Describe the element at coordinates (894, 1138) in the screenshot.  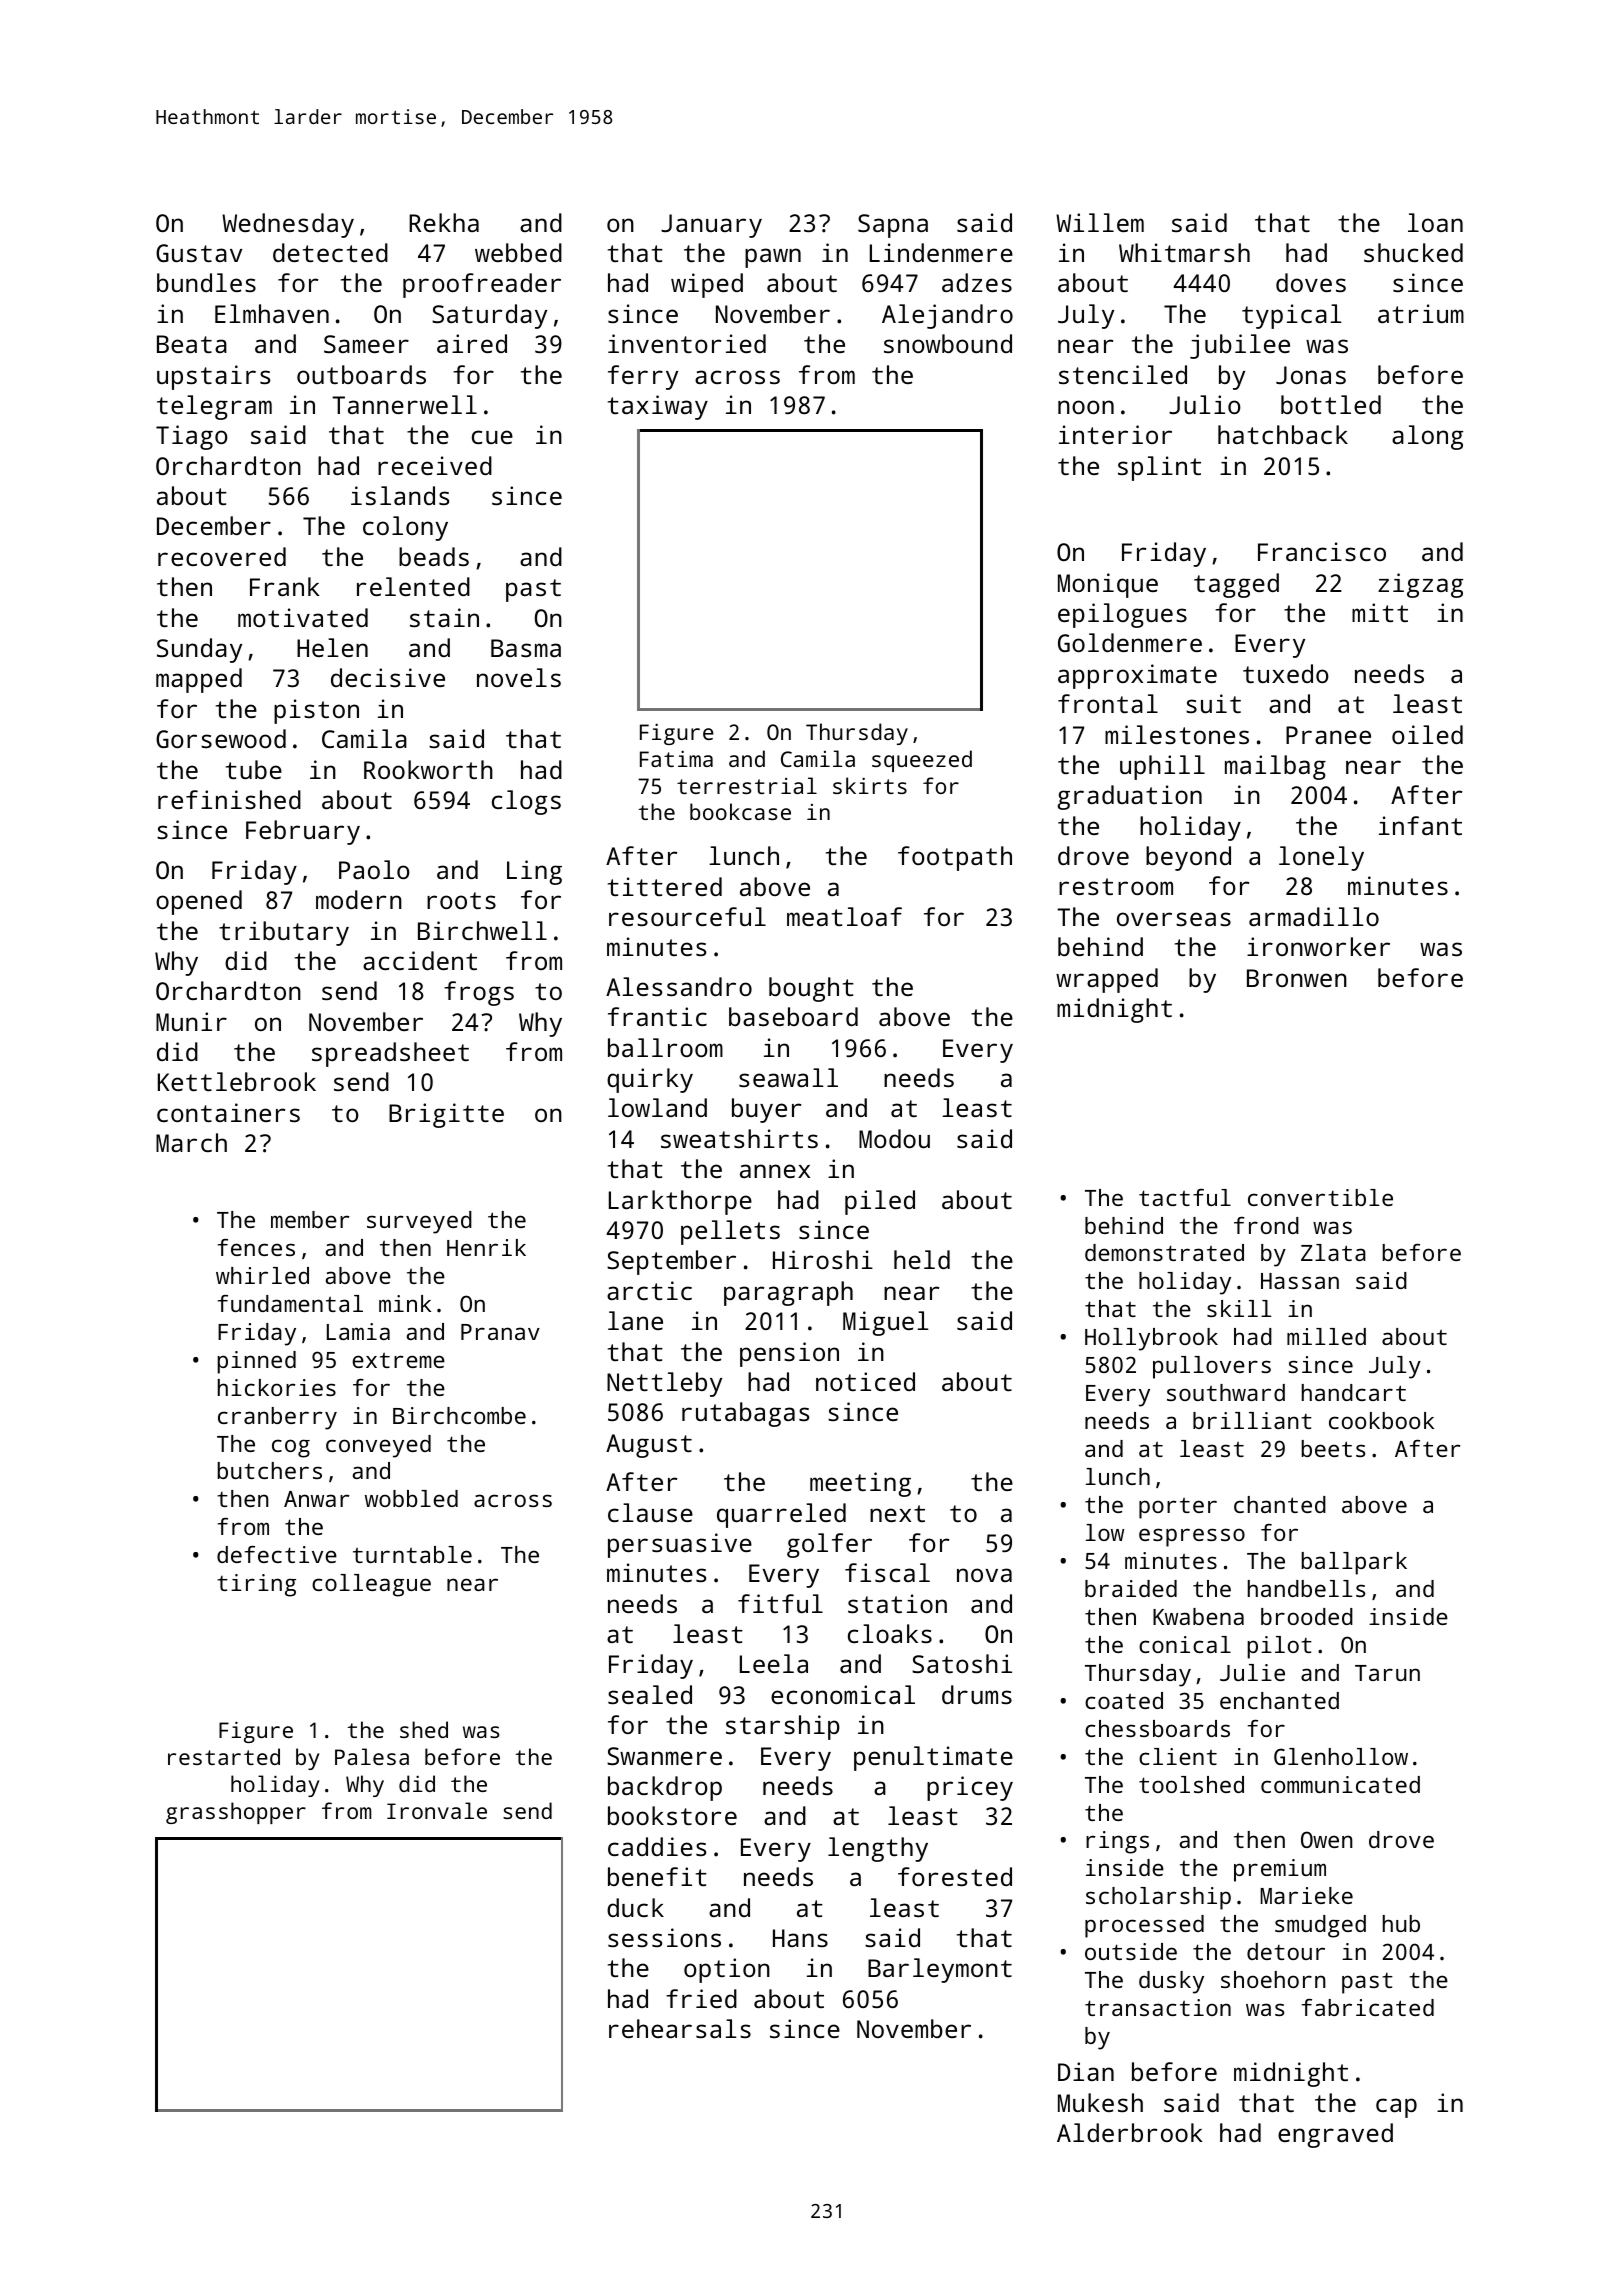
I see `Modou` at that location.
